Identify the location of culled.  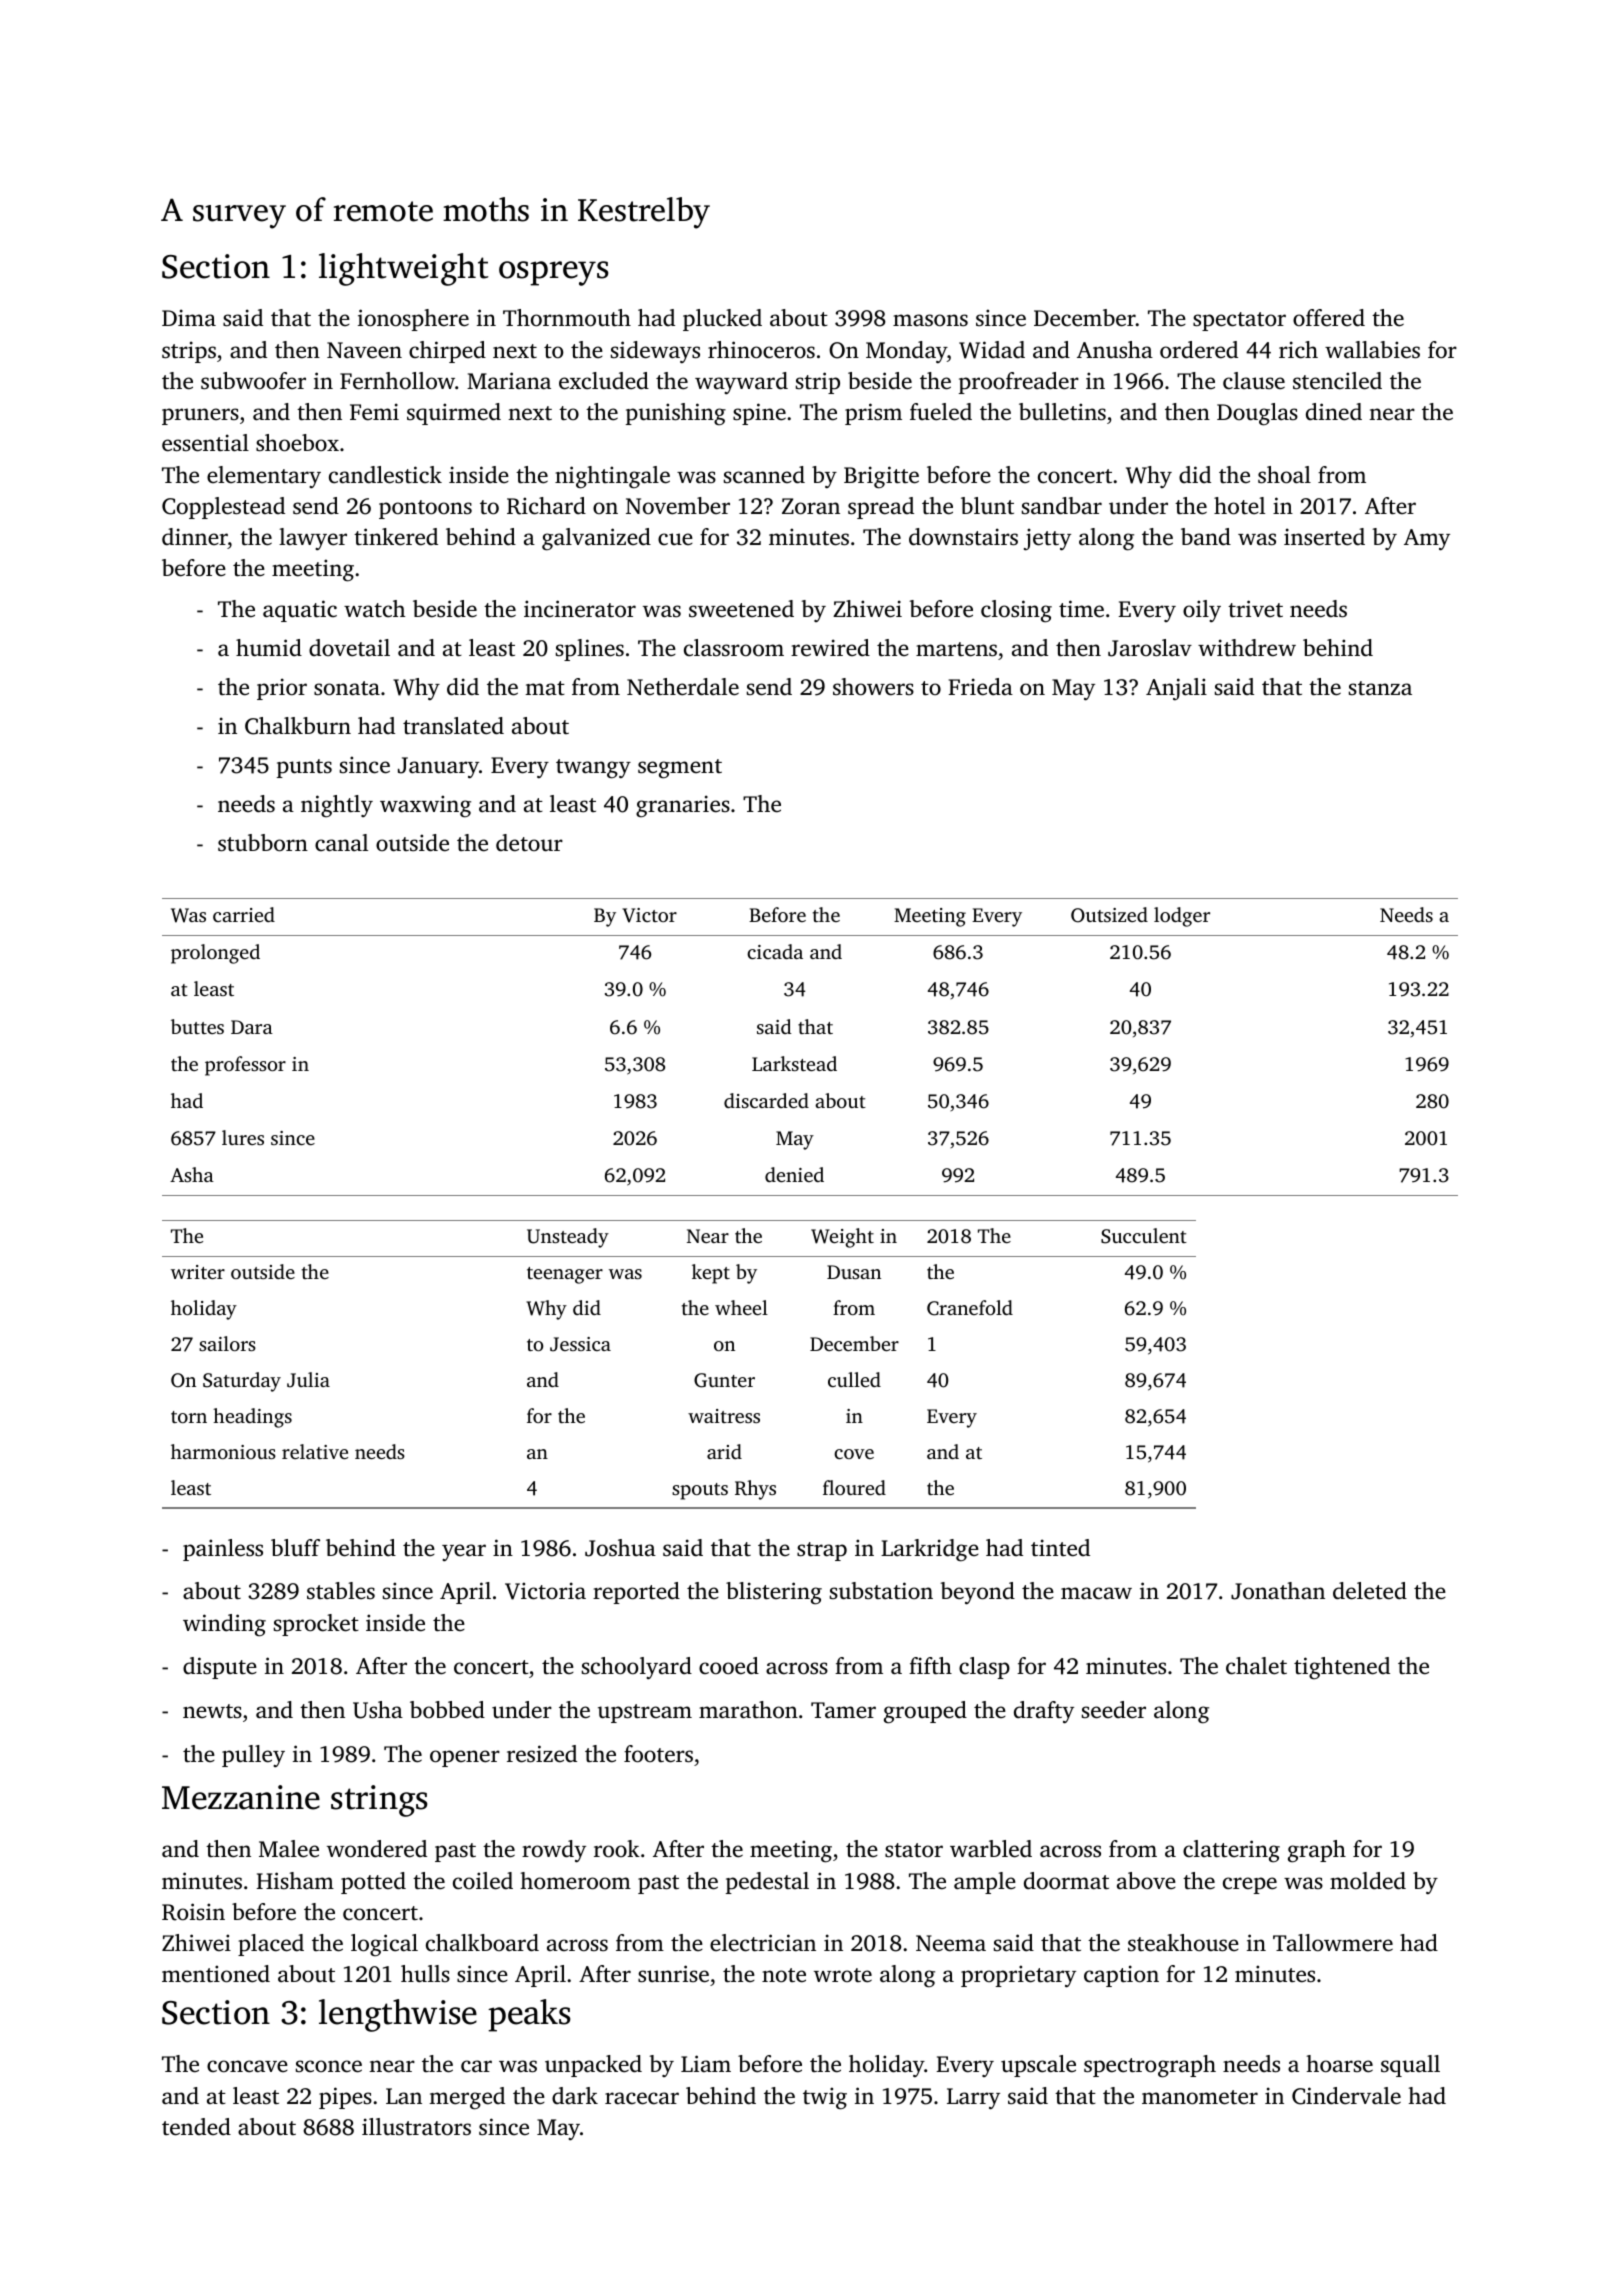
(854, 1379).
